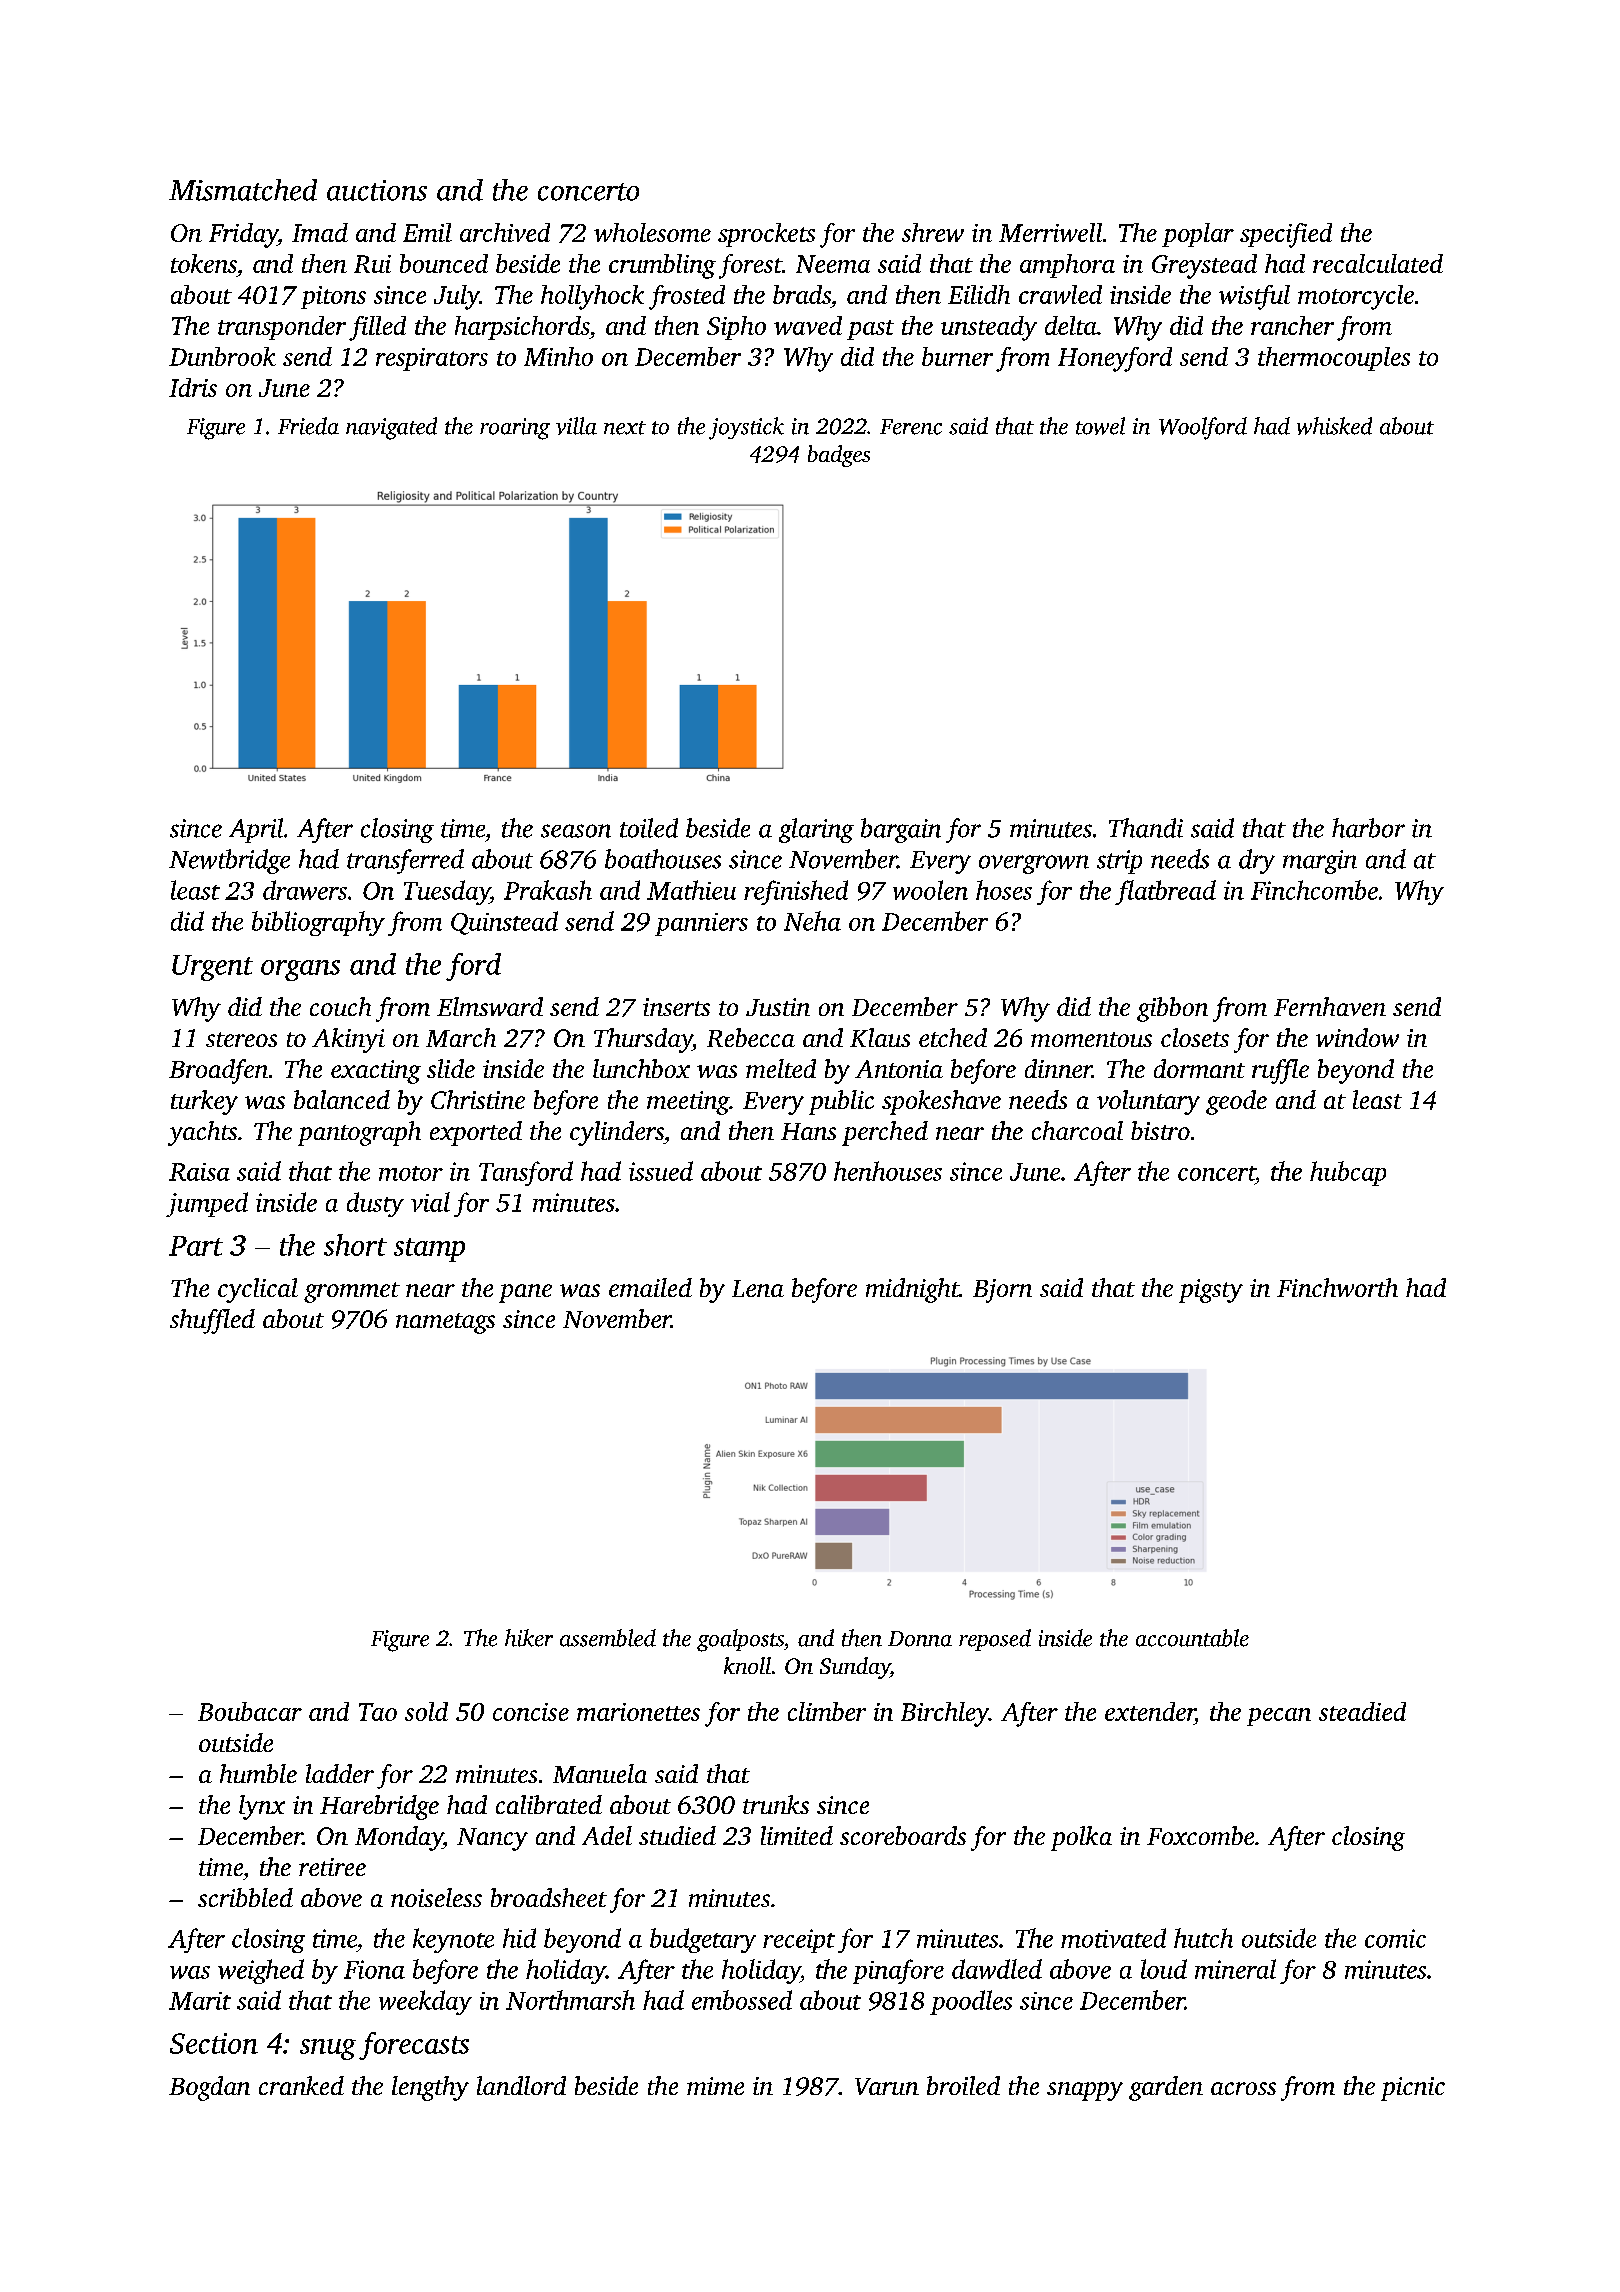 The height and width of the page is (2292, 1620). What do you see at coordinates (1198, 235) in the page?
I see `poplar` at bounding box center [1198, 235].
